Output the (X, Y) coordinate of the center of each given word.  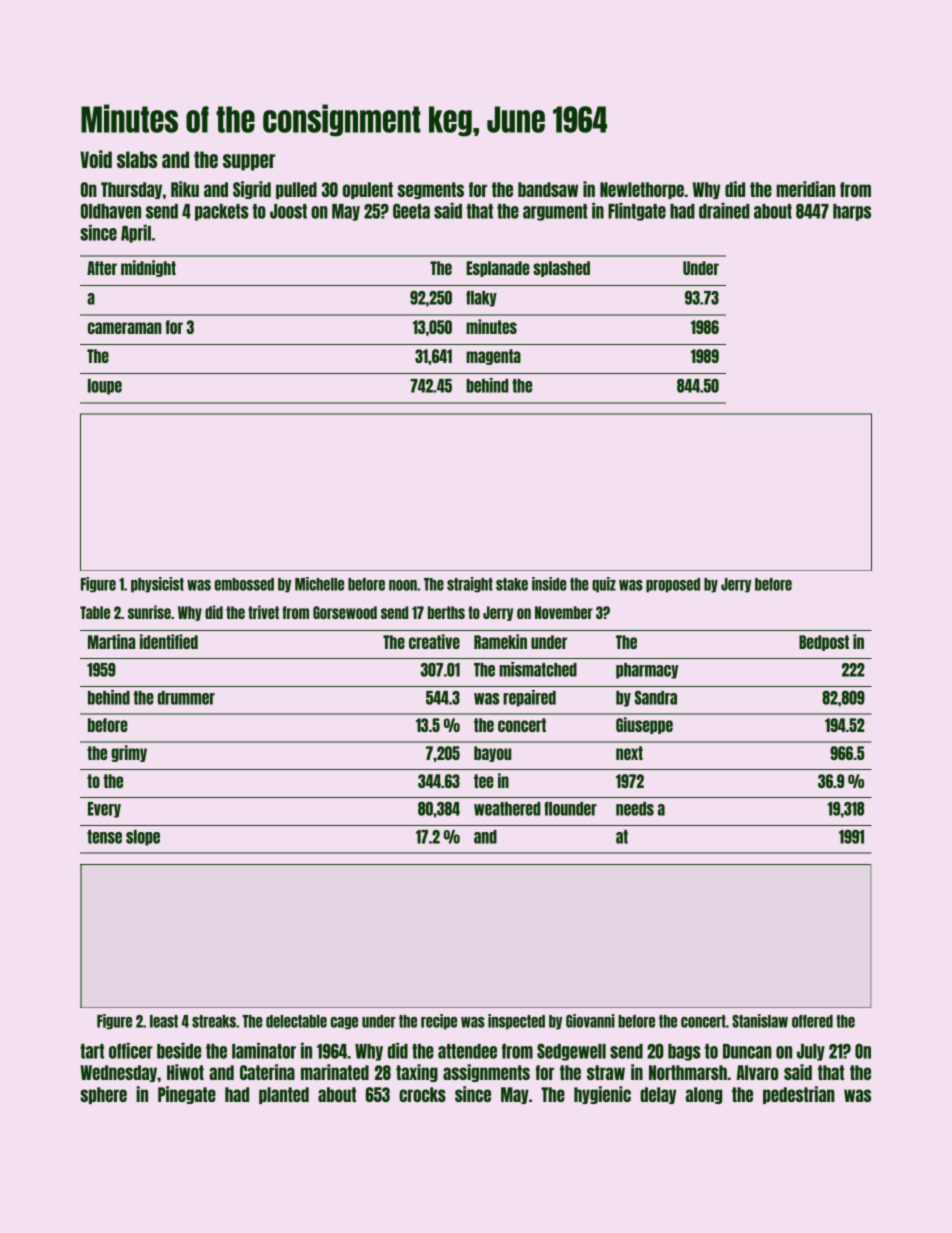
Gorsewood (345, 612)
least (164, 1021)
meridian (805, 189)
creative (434, 641)
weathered (507, 809)
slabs (137, 159)
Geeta (411, 211)
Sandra (656, 698)
